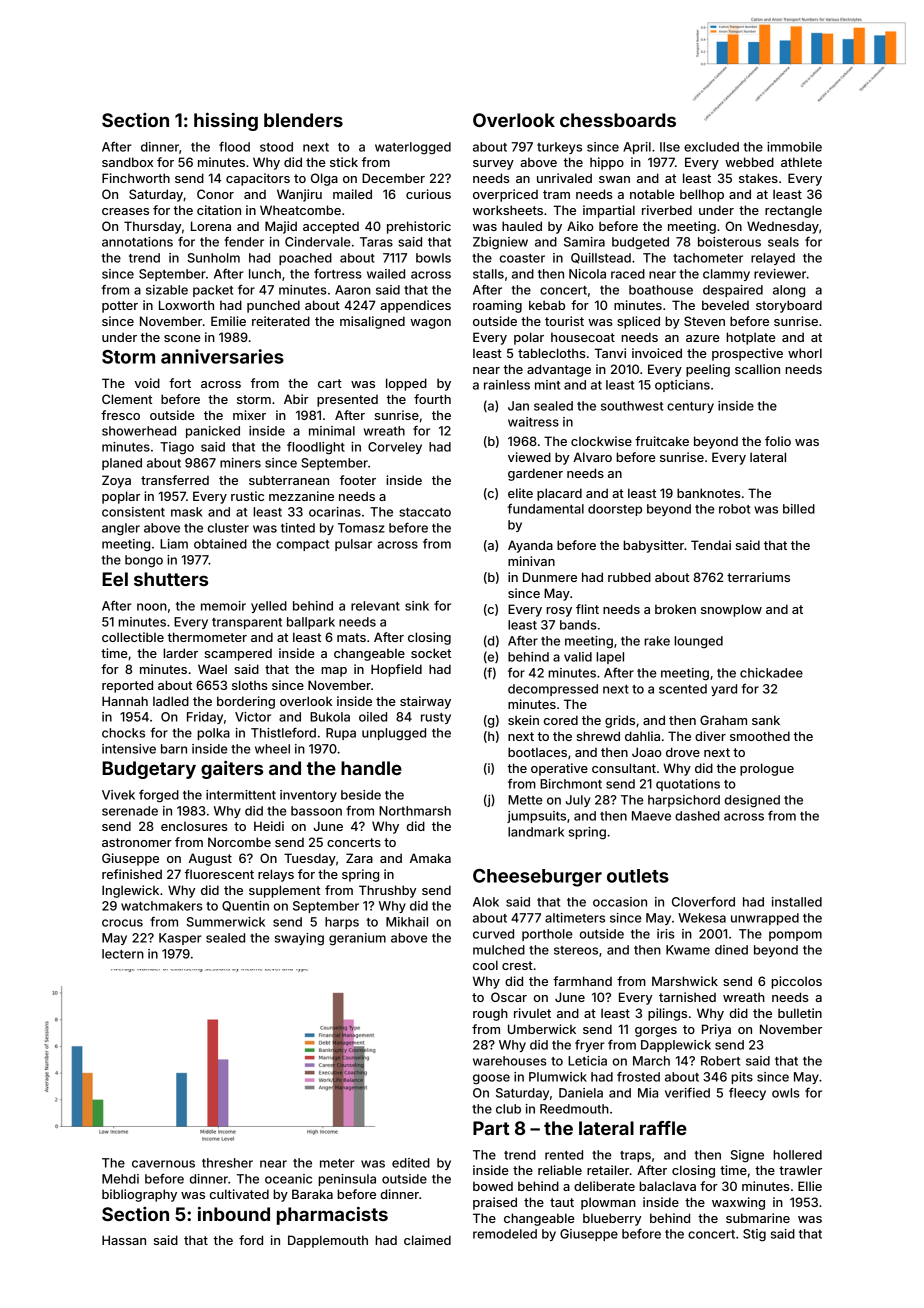 The image size is (924, 1308). Describe the element at coordinates (226, 122) in the screenshot. I see `hissing` at that location.
